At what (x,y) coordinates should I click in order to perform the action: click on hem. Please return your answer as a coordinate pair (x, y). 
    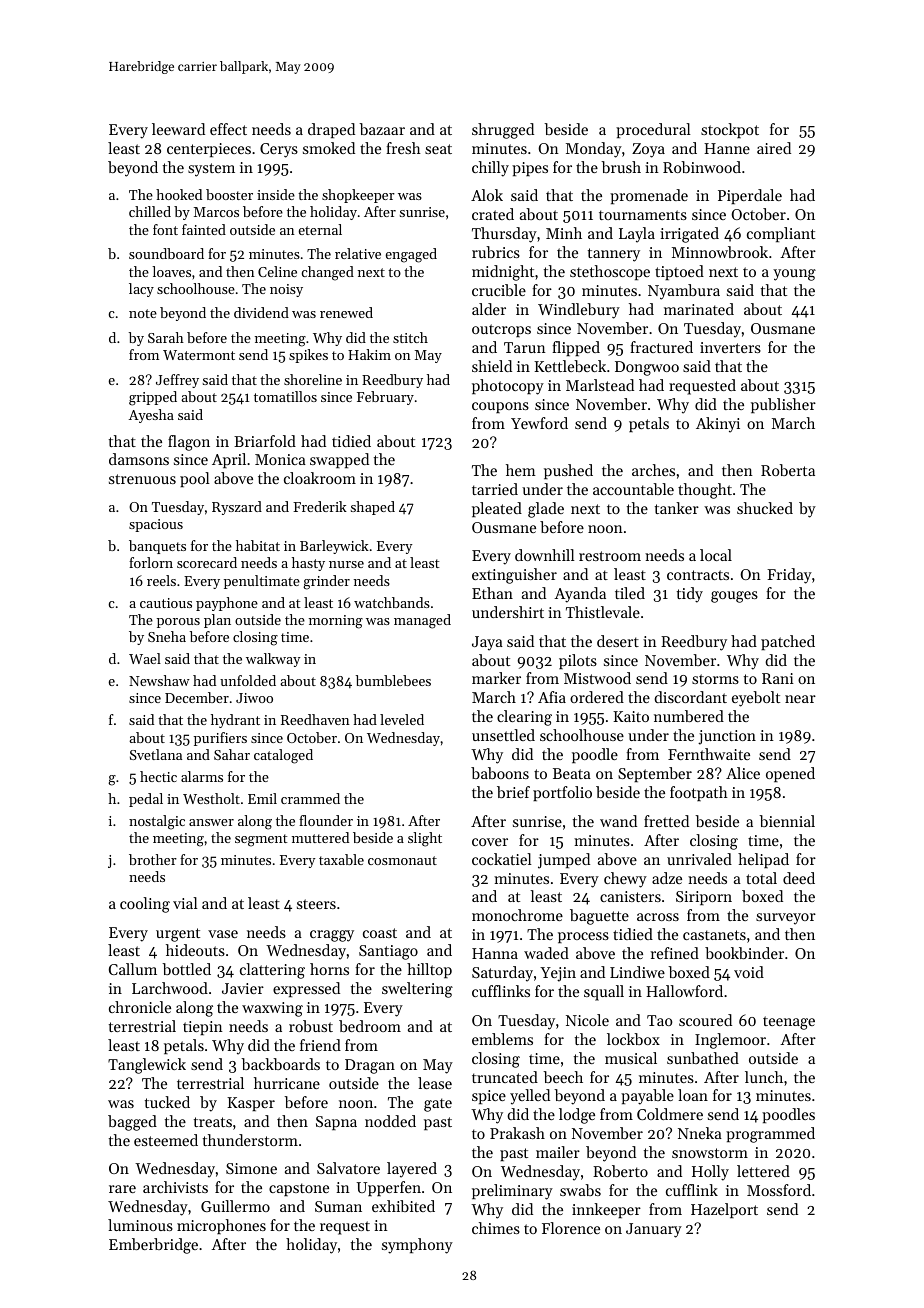
    Looking at the image, I should click on (521, 470).
